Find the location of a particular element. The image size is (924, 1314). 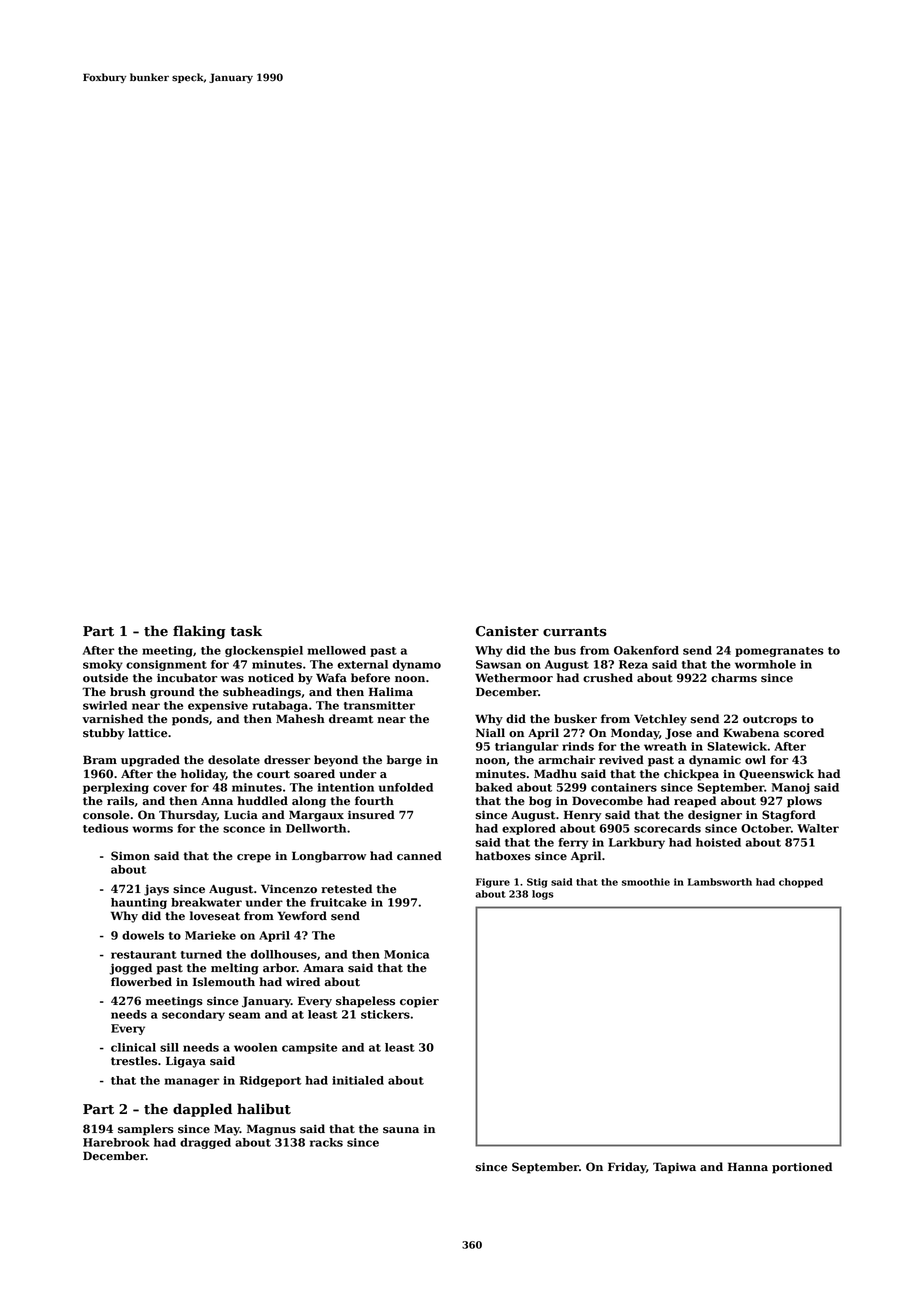

wreath is located at coordinates (665, 746).
